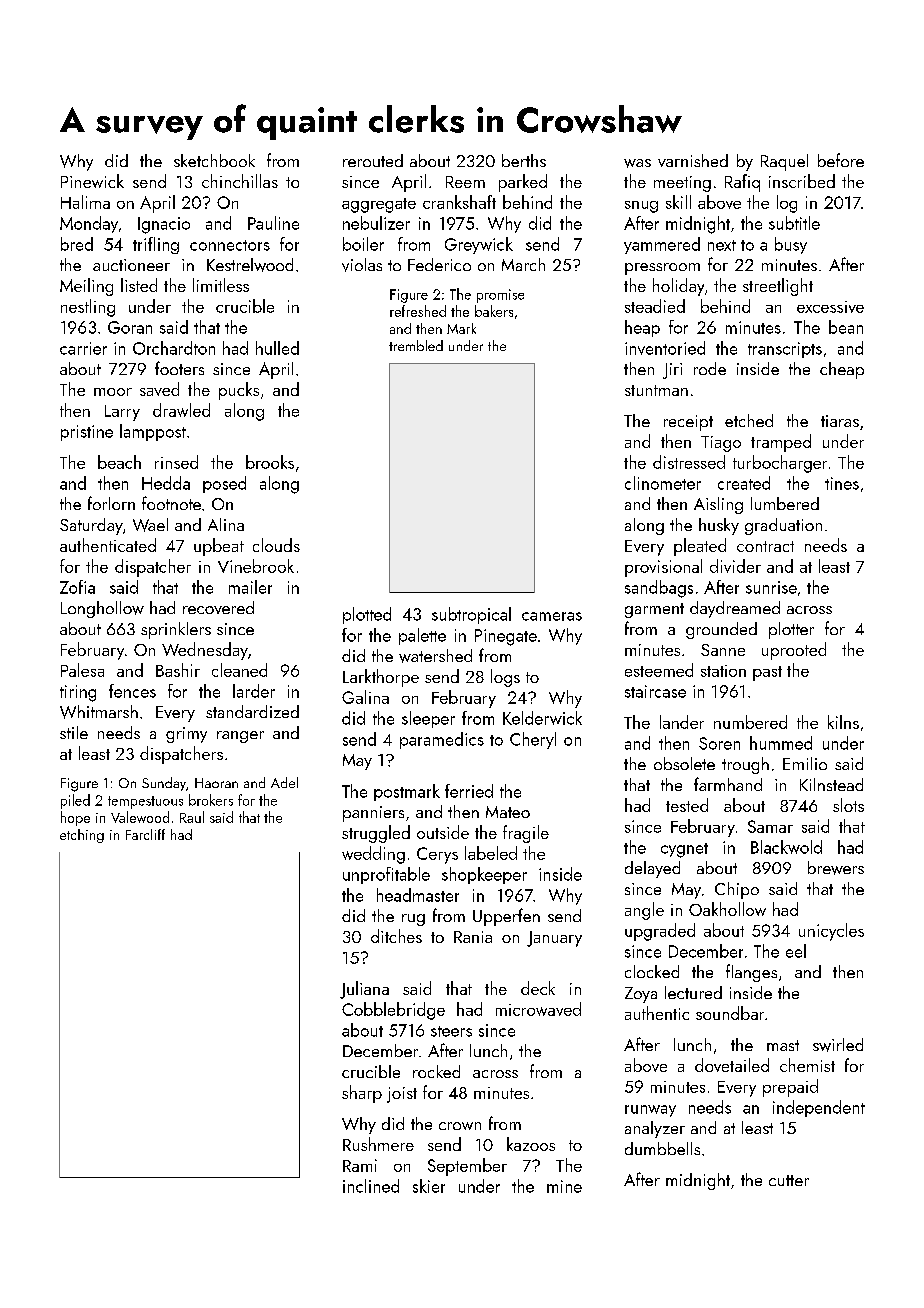  I want to click on subtropical, so click(471, 615).
